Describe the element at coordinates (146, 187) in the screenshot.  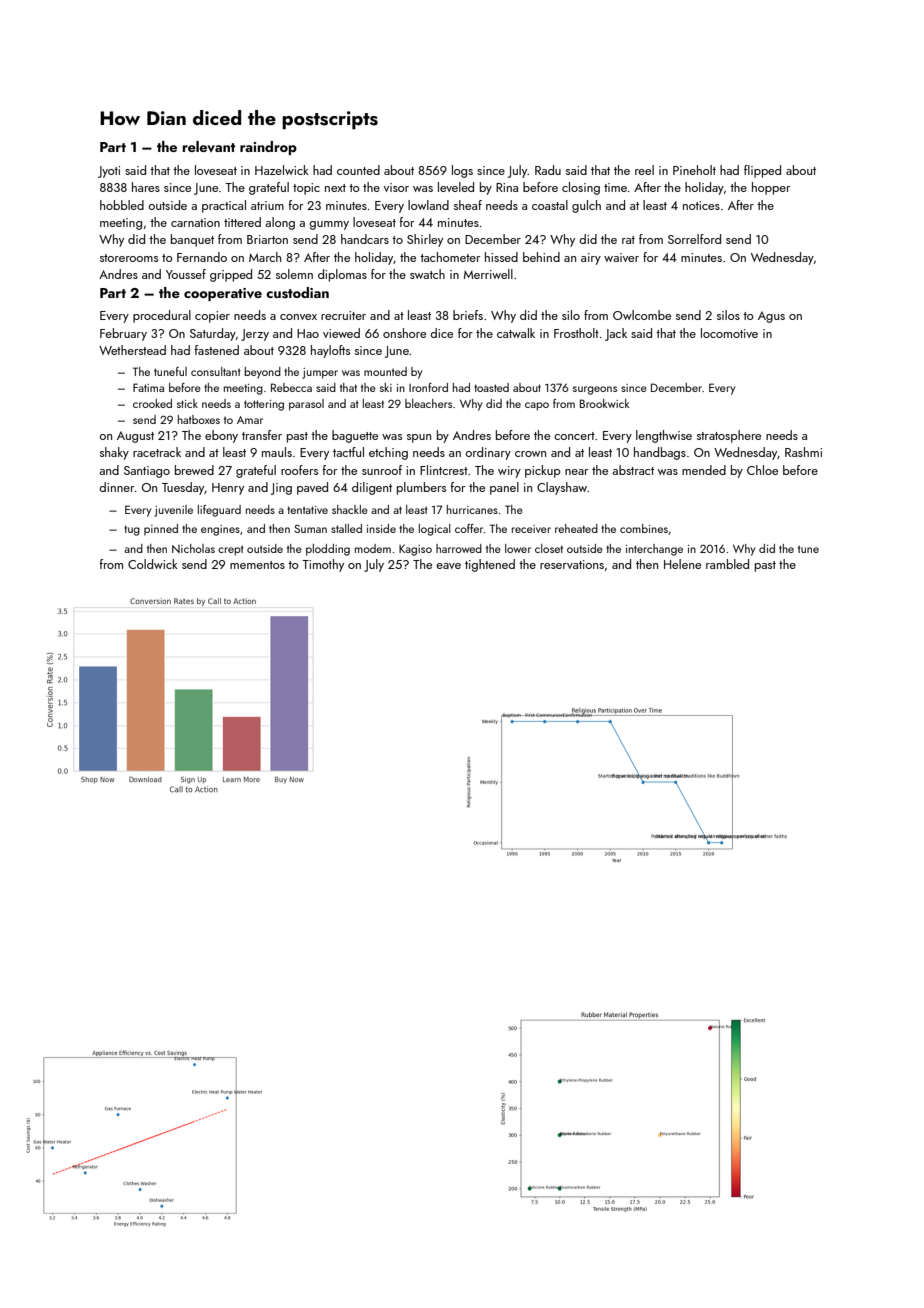
I see `hares` at that location.
